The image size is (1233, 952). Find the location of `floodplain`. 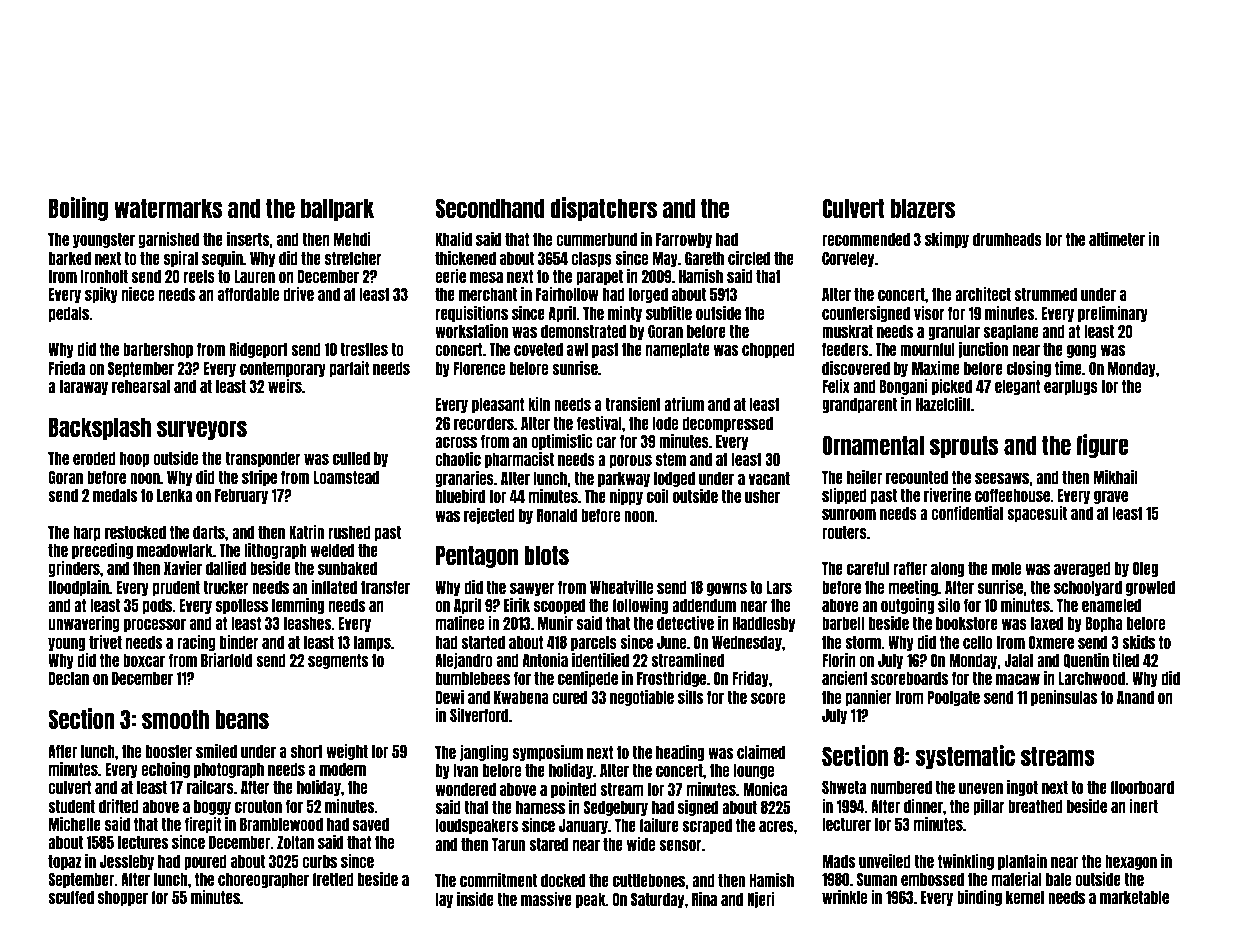

floodplain is located at coordinates (78, 588).
